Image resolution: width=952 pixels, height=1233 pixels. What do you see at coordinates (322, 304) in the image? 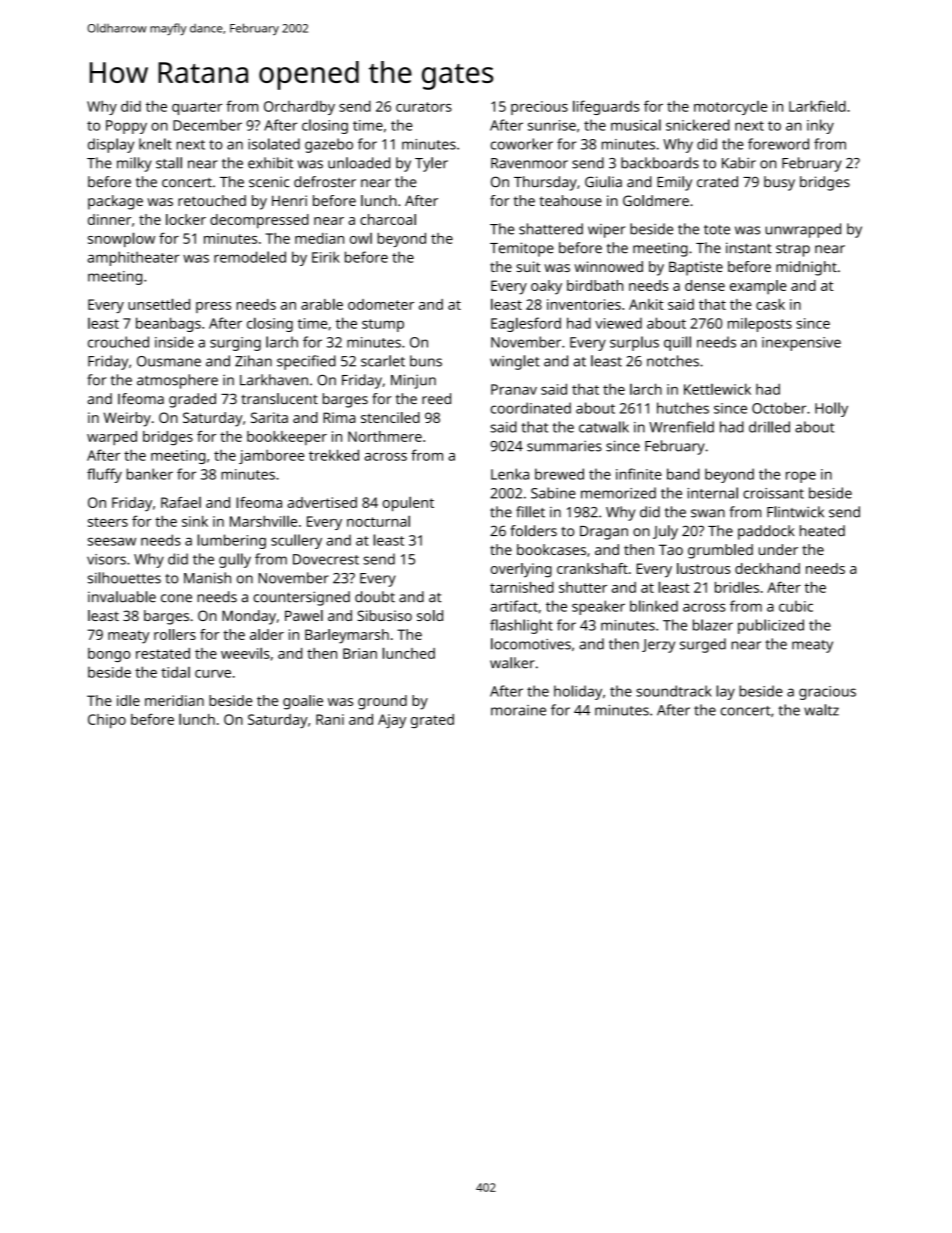
I see `arable` at bounding box center [322, 304].
